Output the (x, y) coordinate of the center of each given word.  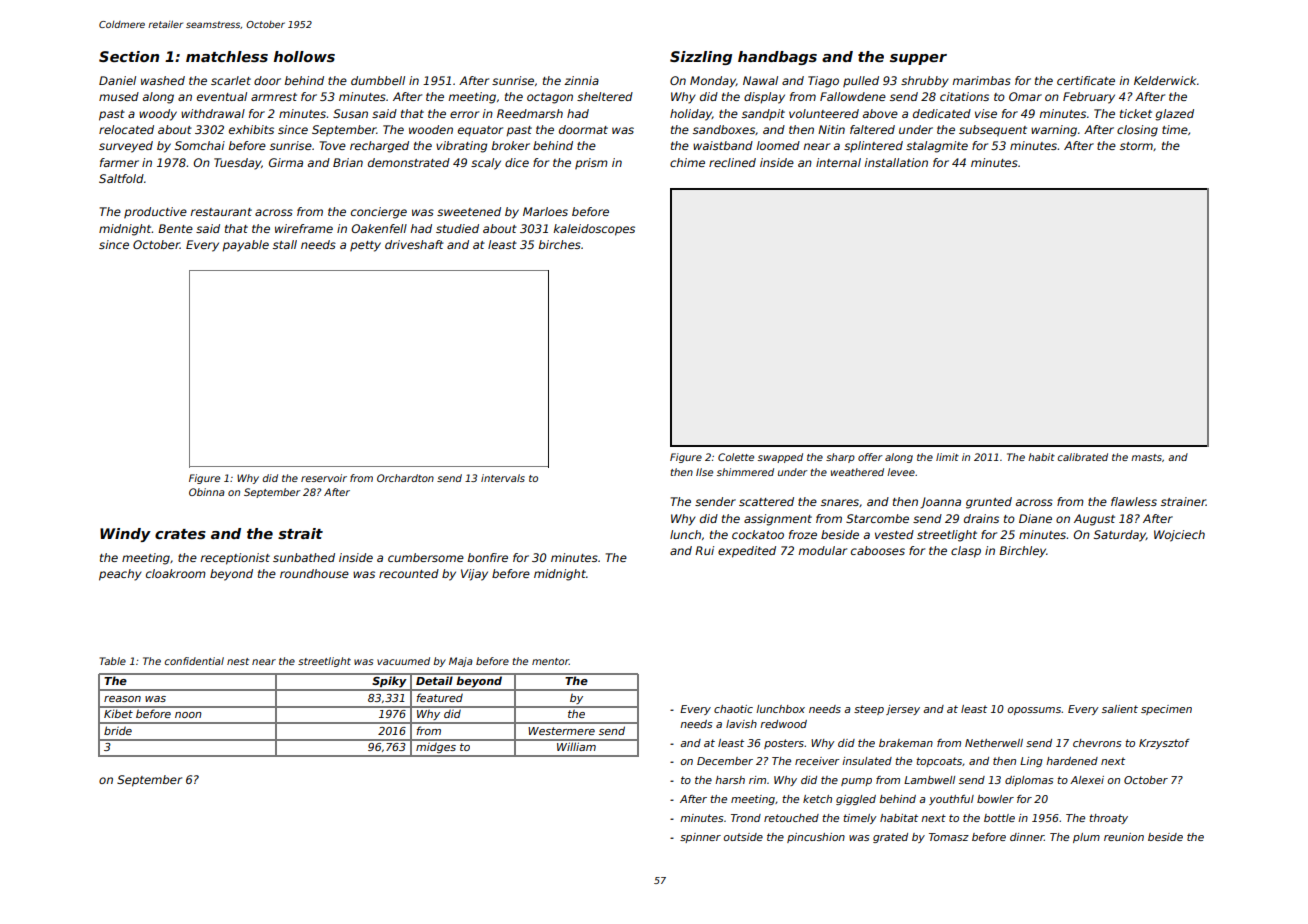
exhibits (251, 129)
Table (113, 661)
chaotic (733, 709)
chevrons (1097, 743)
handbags (777, 58)
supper (918, 59)
